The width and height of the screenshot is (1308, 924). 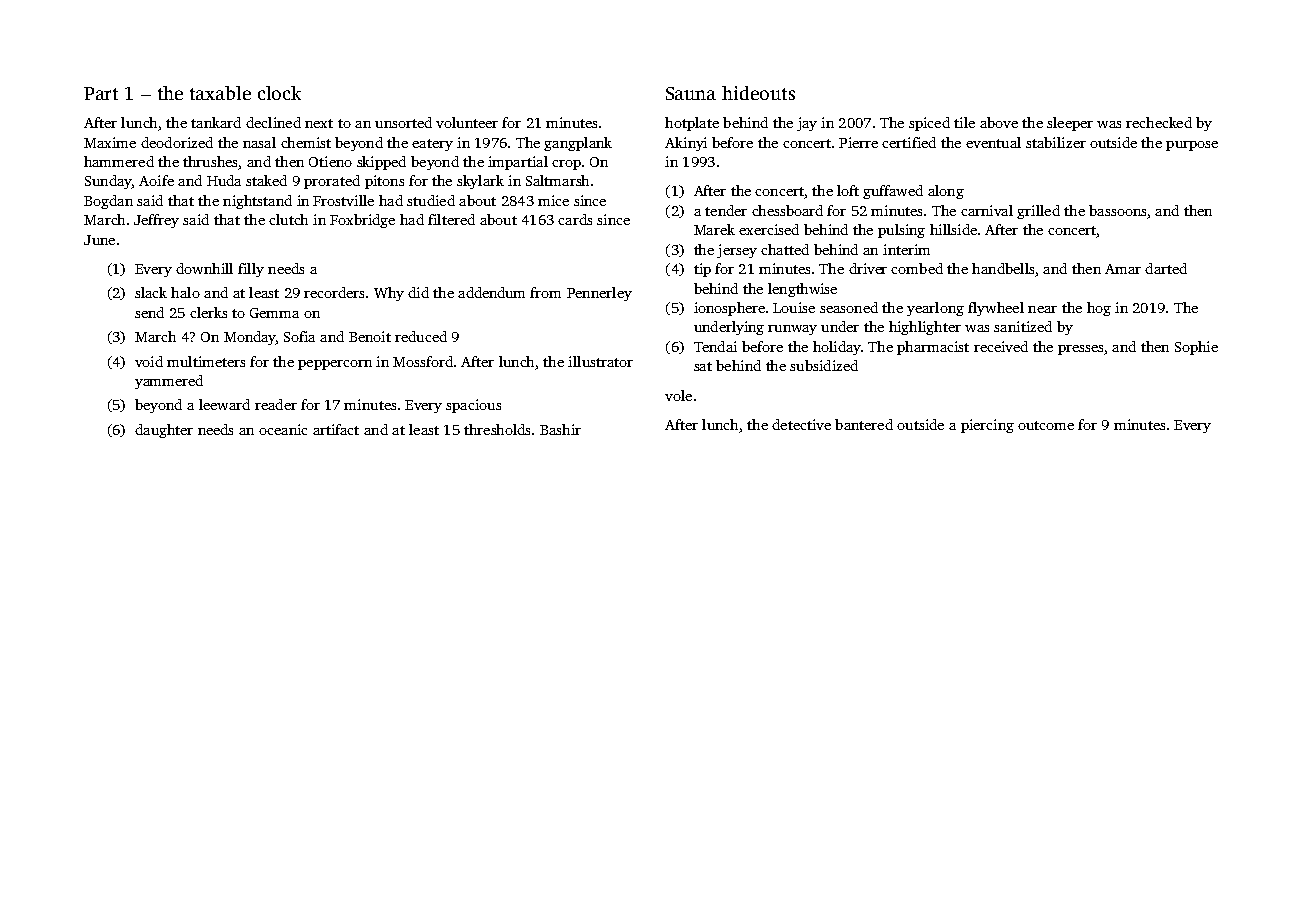 What do you see at coordinates (691, 93) in the screenshot?
I see `Sauna` at bounding box center [691, 93].
